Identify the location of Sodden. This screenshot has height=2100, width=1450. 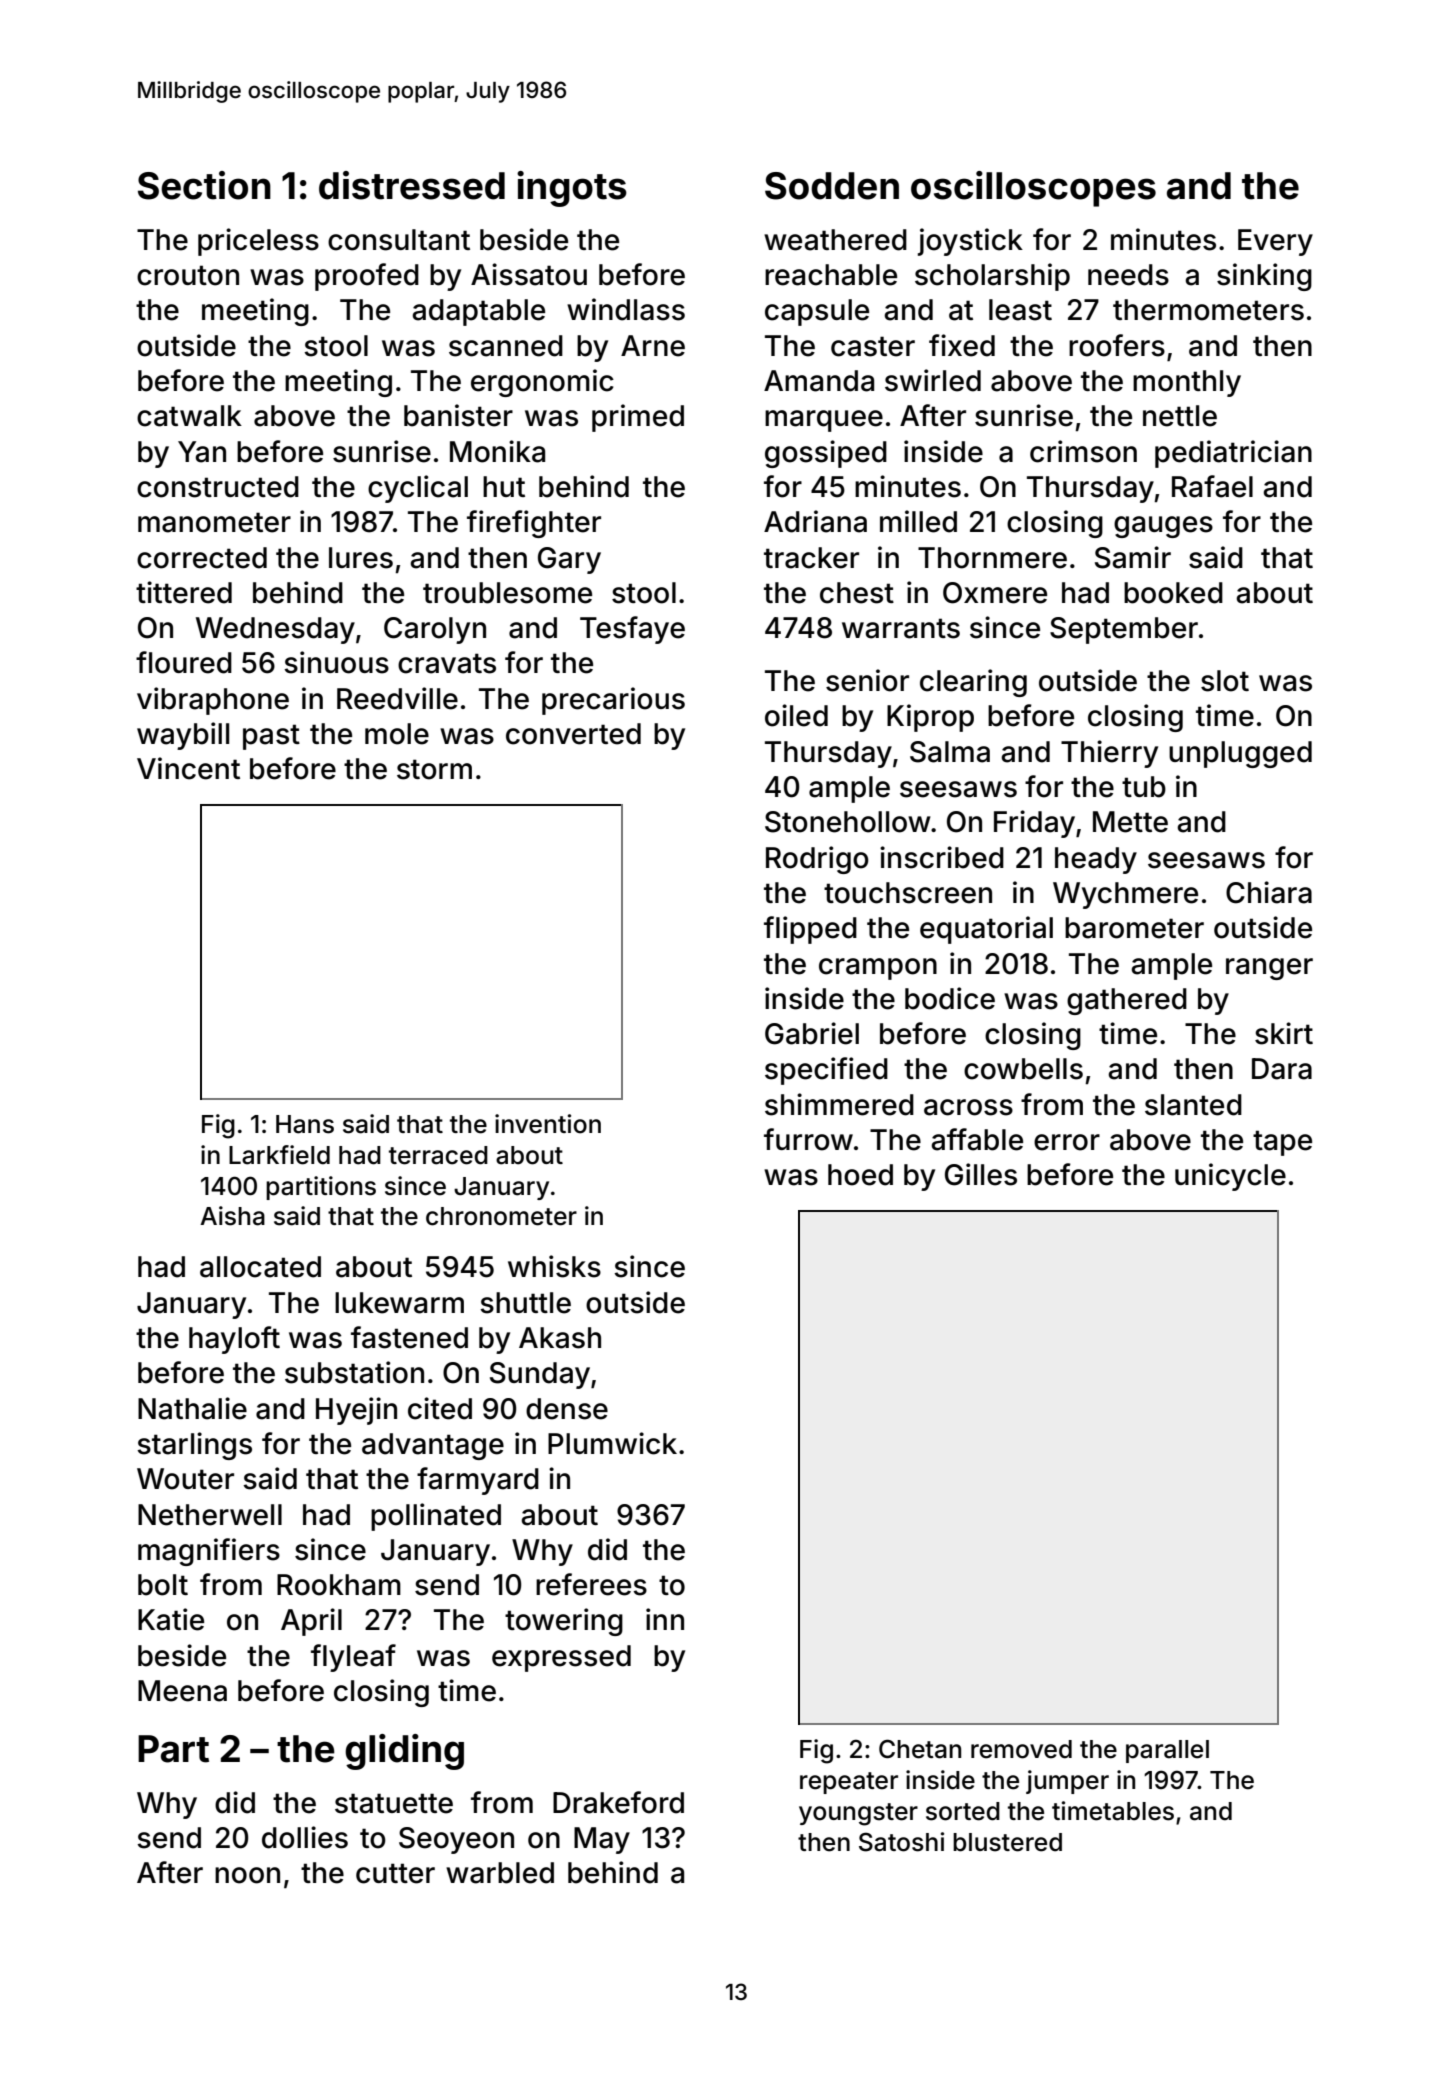
(832, 186).
